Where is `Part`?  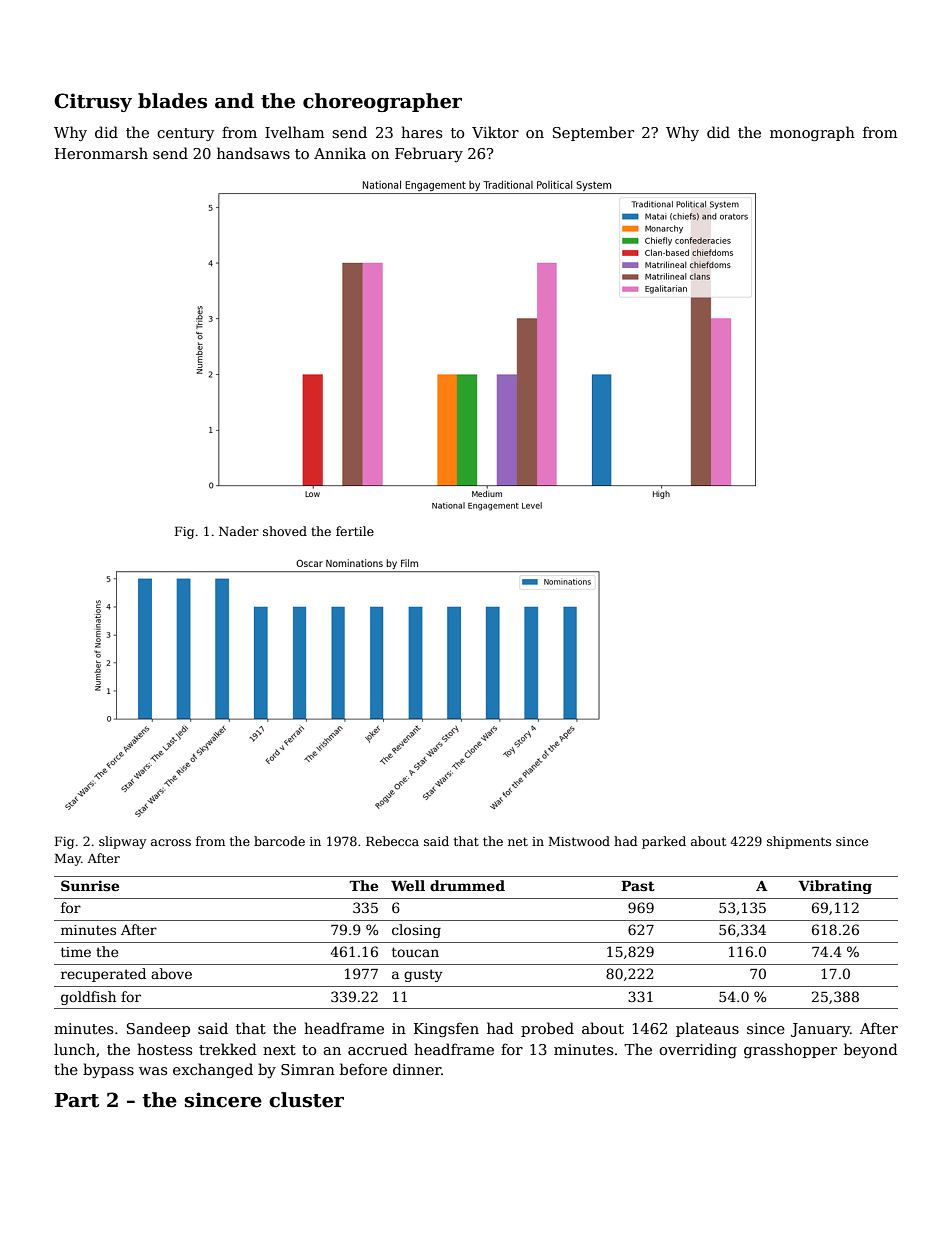
Part is located at coordinates (77, 1100).
